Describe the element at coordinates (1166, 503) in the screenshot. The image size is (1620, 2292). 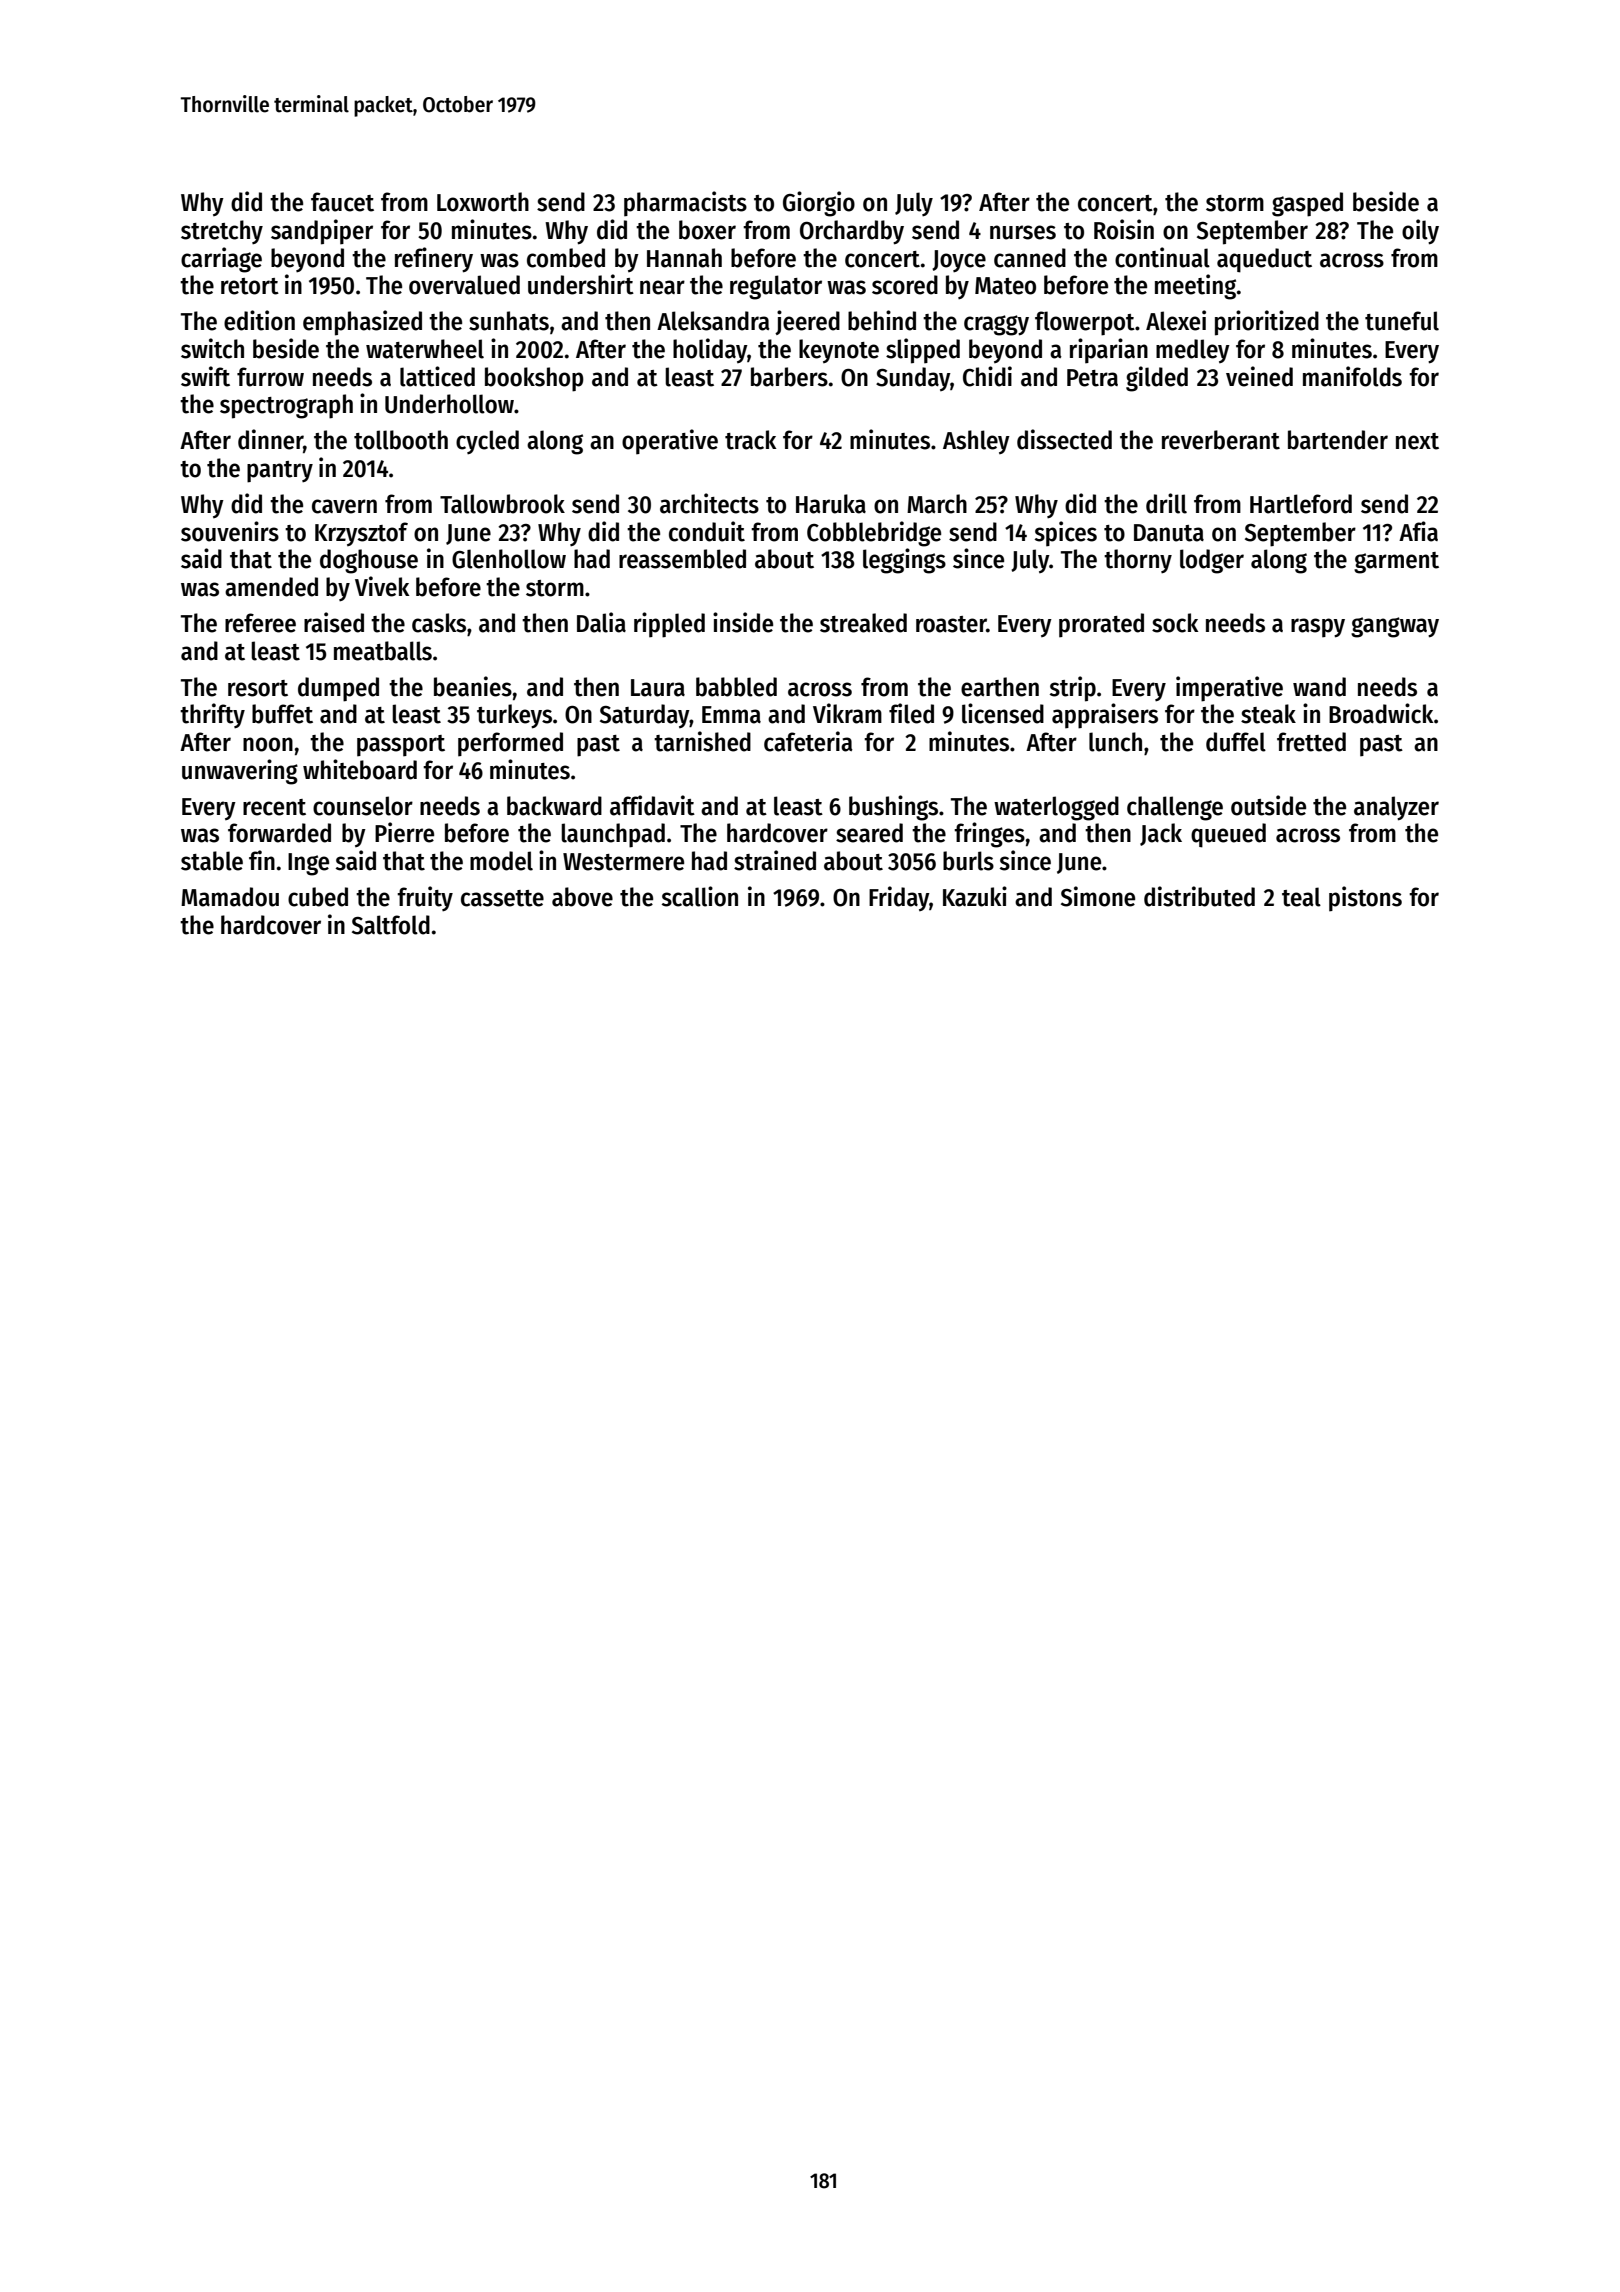
I see `drill` at that location.
